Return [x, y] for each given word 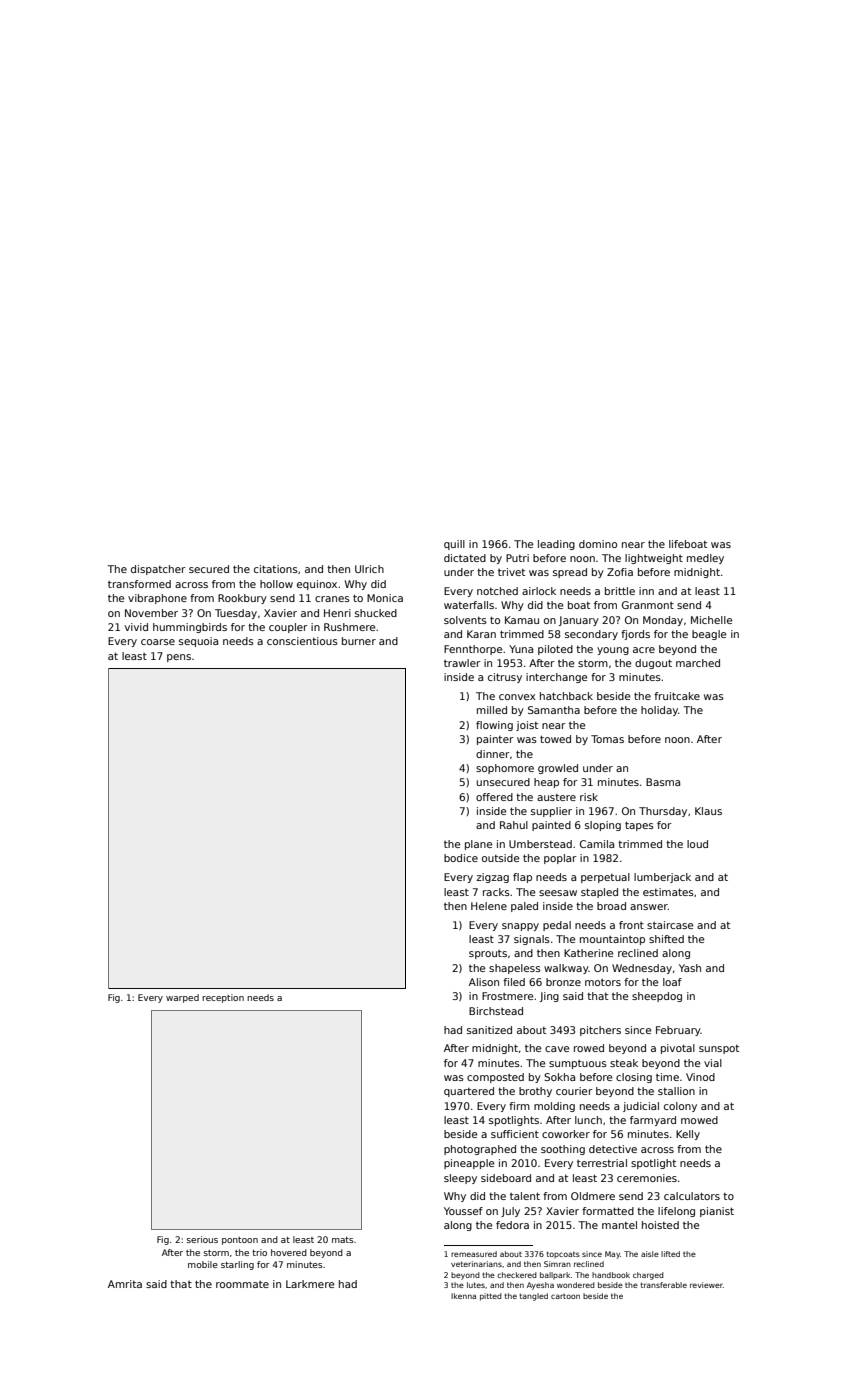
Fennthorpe [473, 650]
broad [611, 906]
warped [182, 998]
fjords [635, 635]
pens [179, 658]
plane [478, 845]
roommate [242, 1284]
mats [343, 1240]
